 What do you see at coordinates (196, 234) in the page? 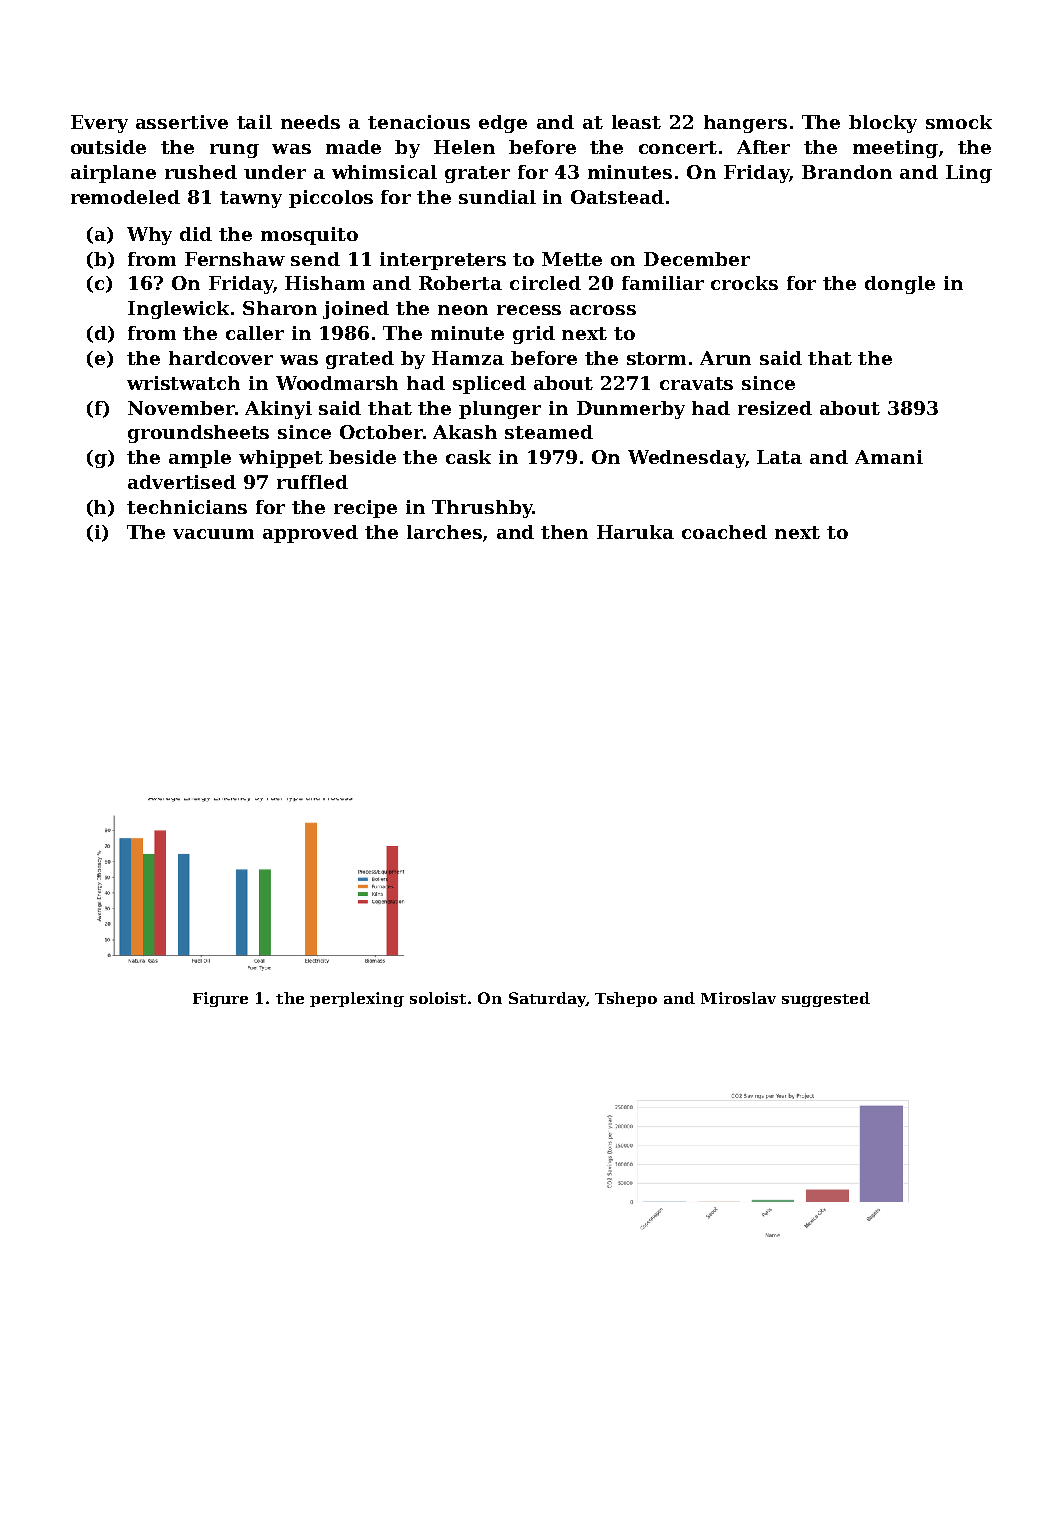
I see `did` at bounding box center [196, 234].
